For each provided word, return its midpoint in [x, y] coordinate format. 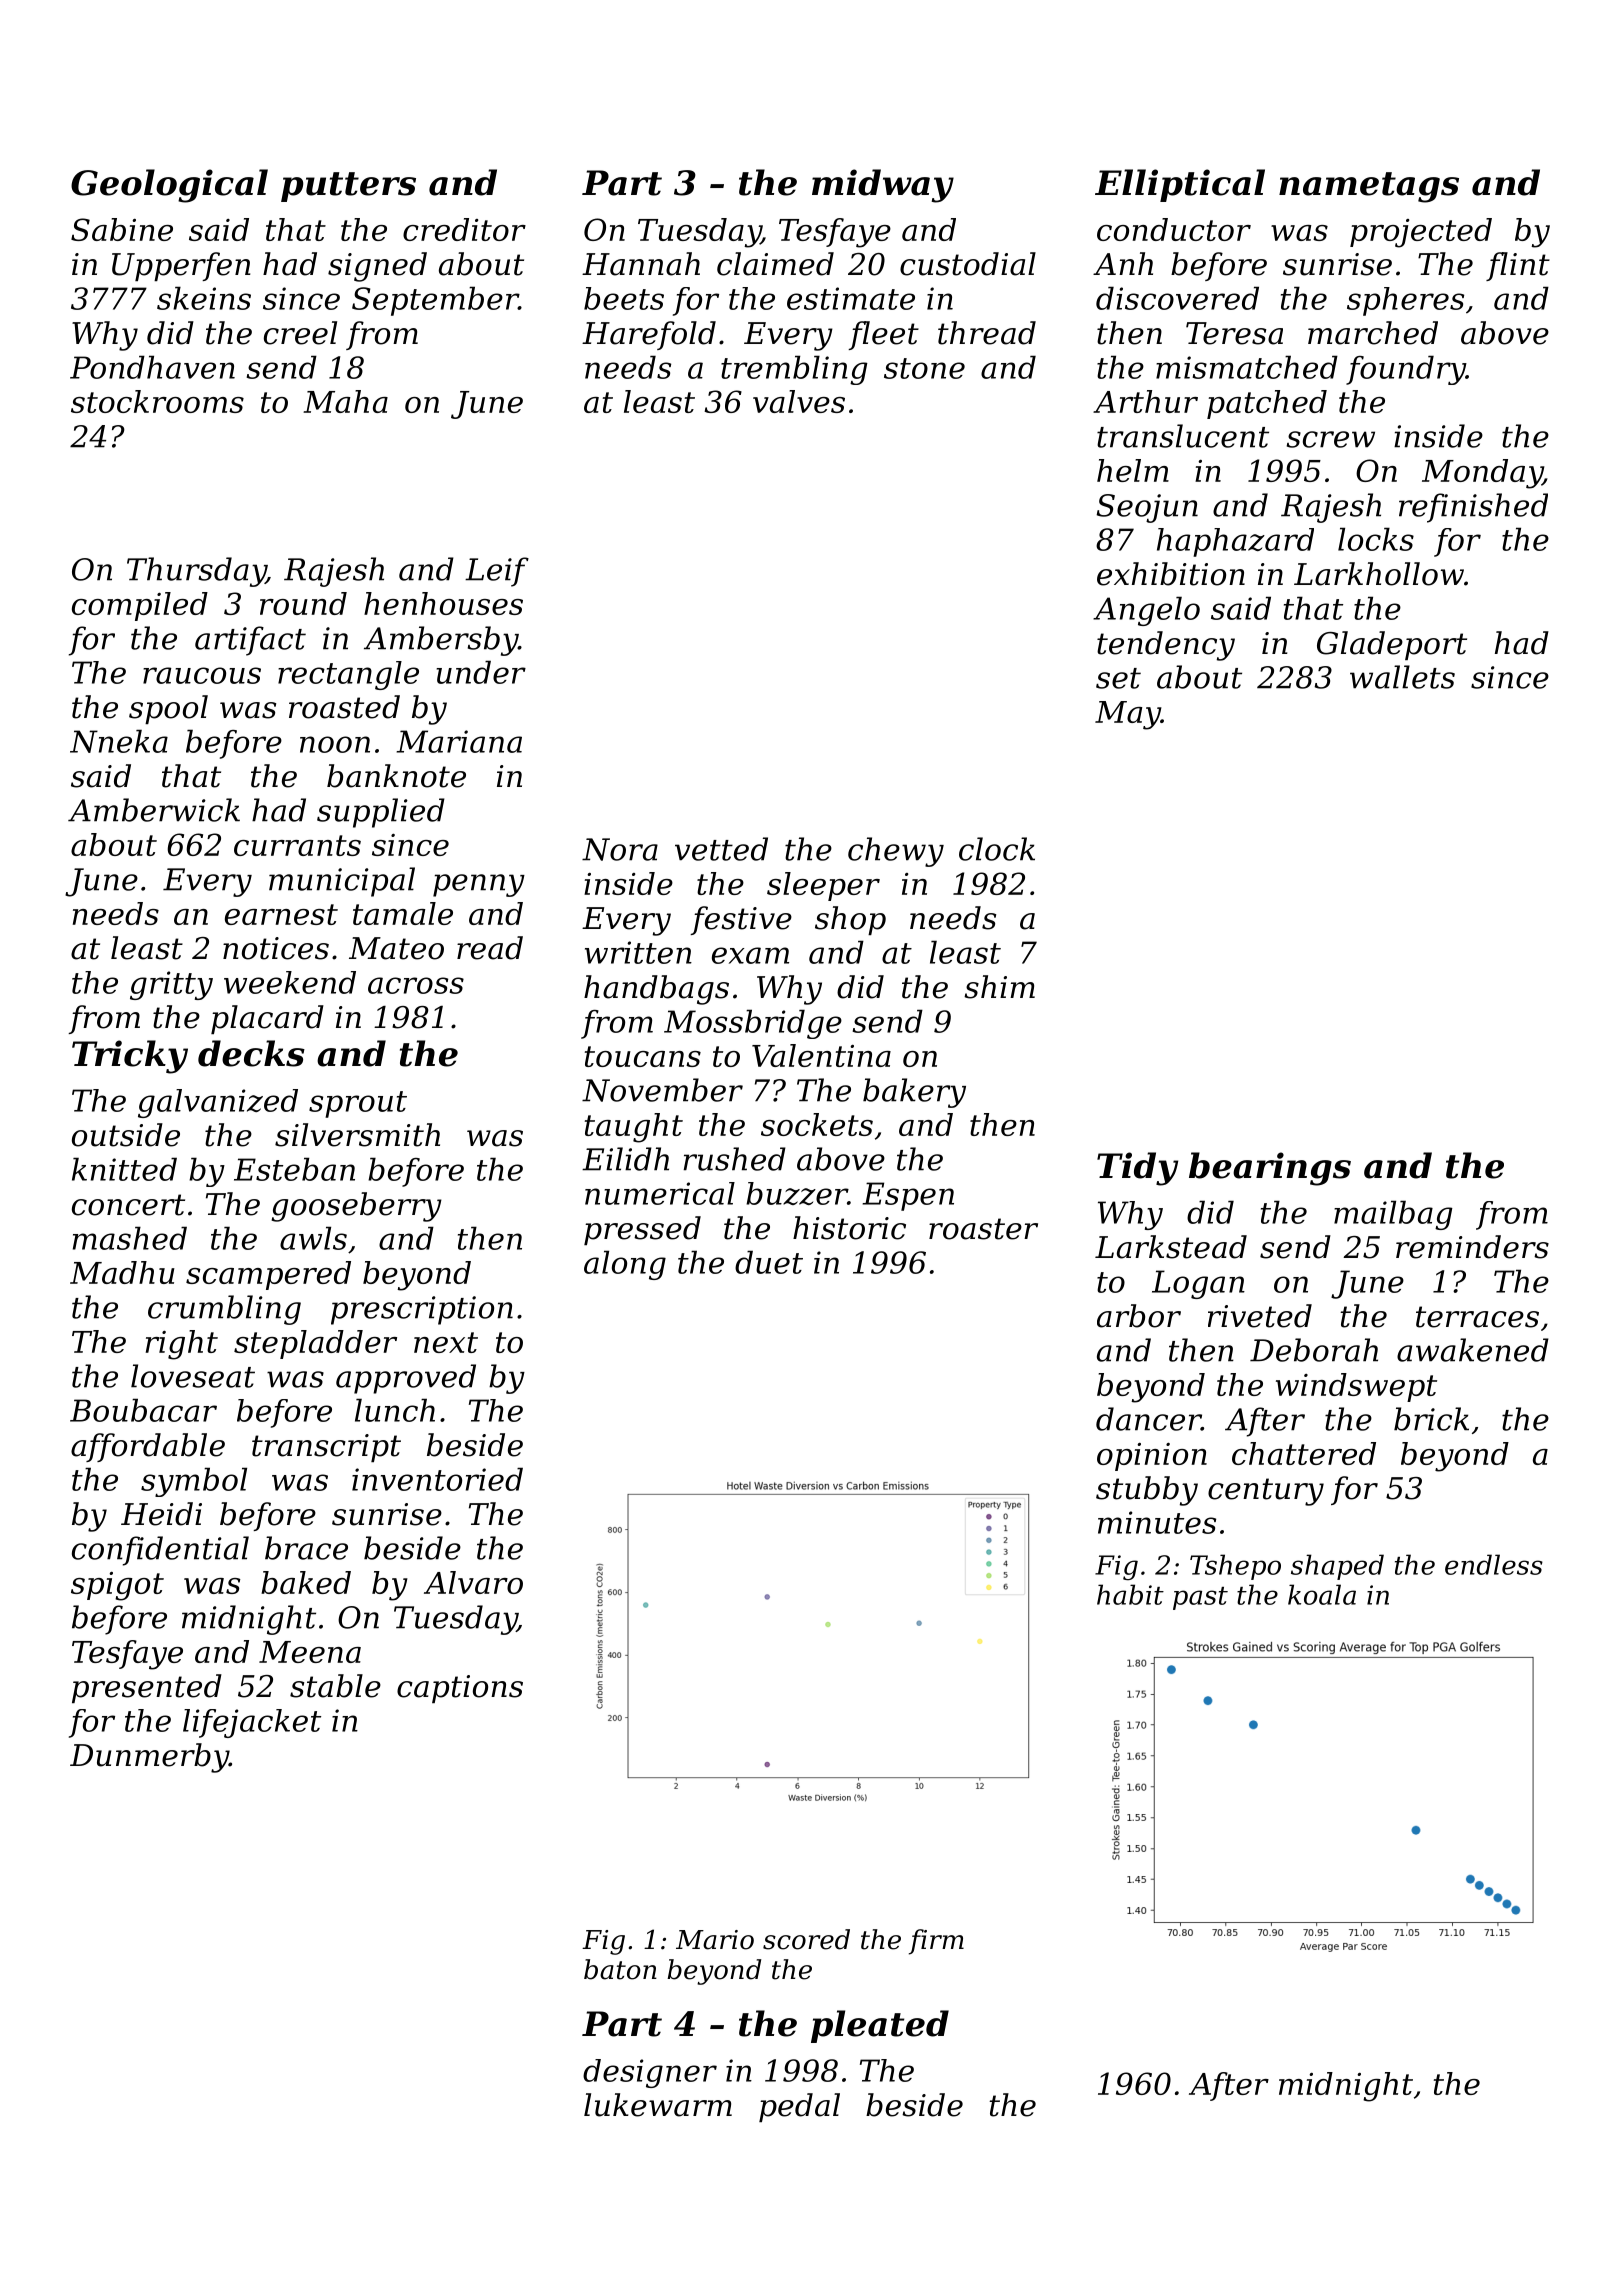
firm [936, 1942]
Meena [310, 1652]
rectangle [348, 675]
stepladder [315, 1344]
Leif [497, 572]
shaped [1337, 1567]
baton [620, 1969]
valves [799, 401]
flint [1518, 266]
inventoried [437, 1479]
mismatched [1247, 367]
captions [460, 1689]
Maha [345, 401]
